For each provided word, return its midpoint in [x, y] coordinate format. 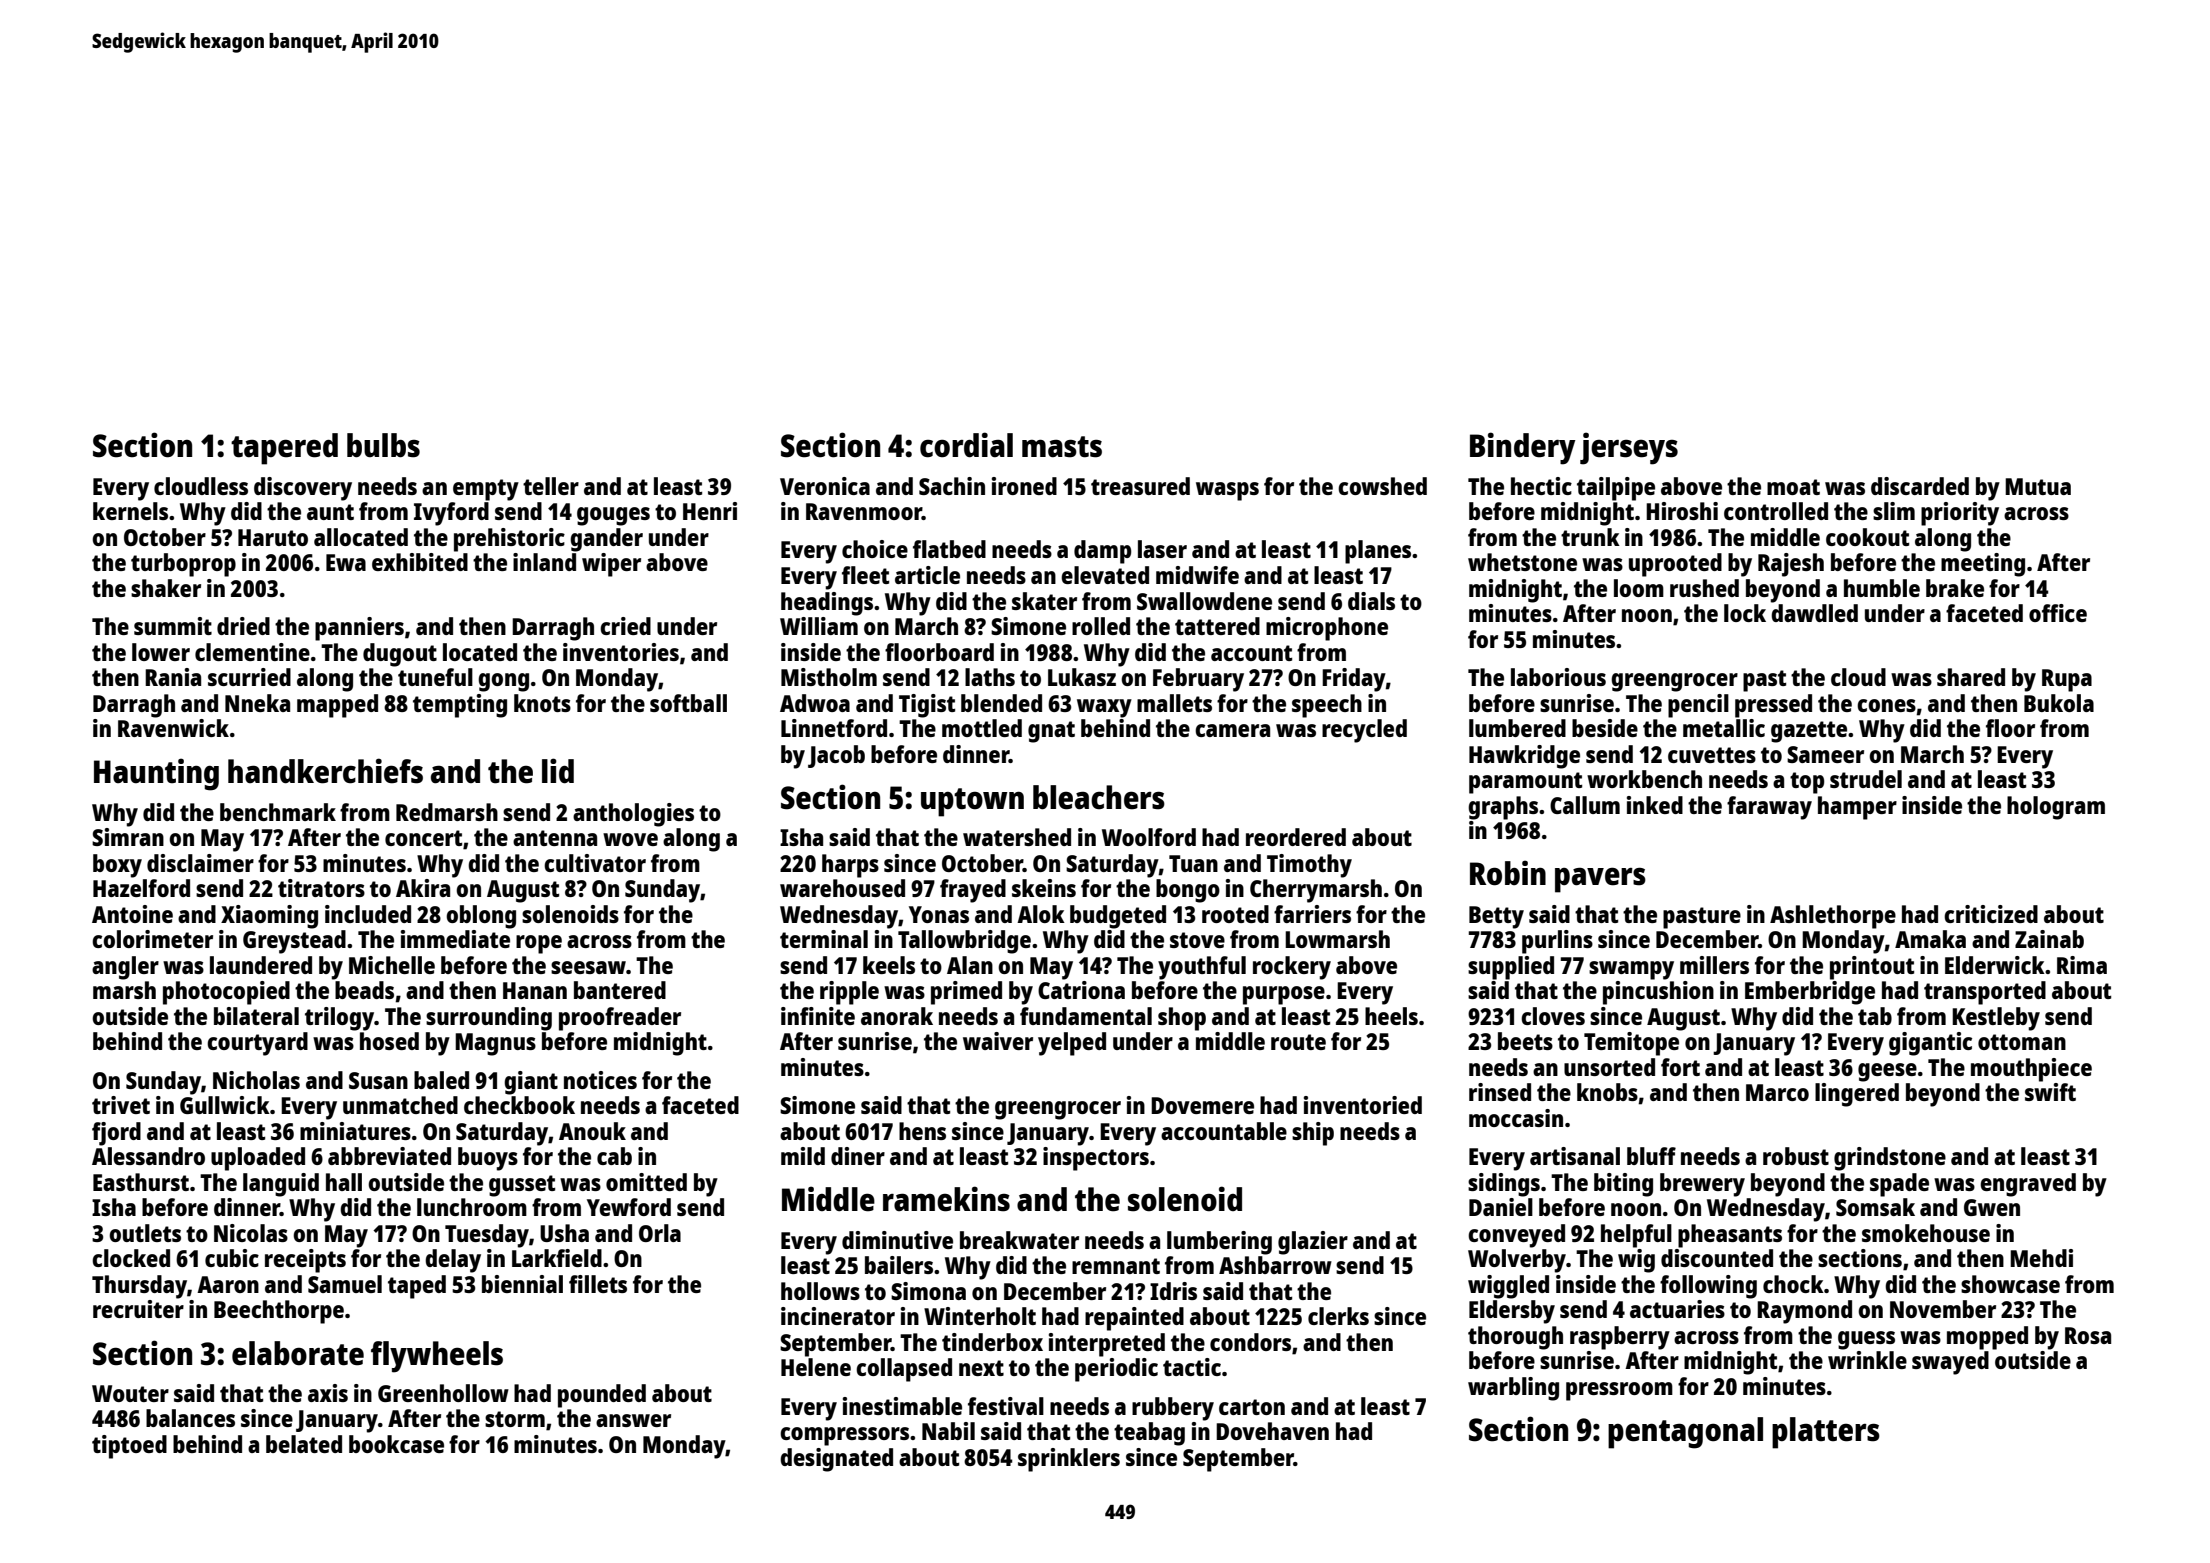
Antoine [132, 914]
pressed [1773, 706]
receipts [305, 1261]
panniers [359, 629]
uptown [972, 802]
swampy [1631, 970]
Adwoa [815, 703]
